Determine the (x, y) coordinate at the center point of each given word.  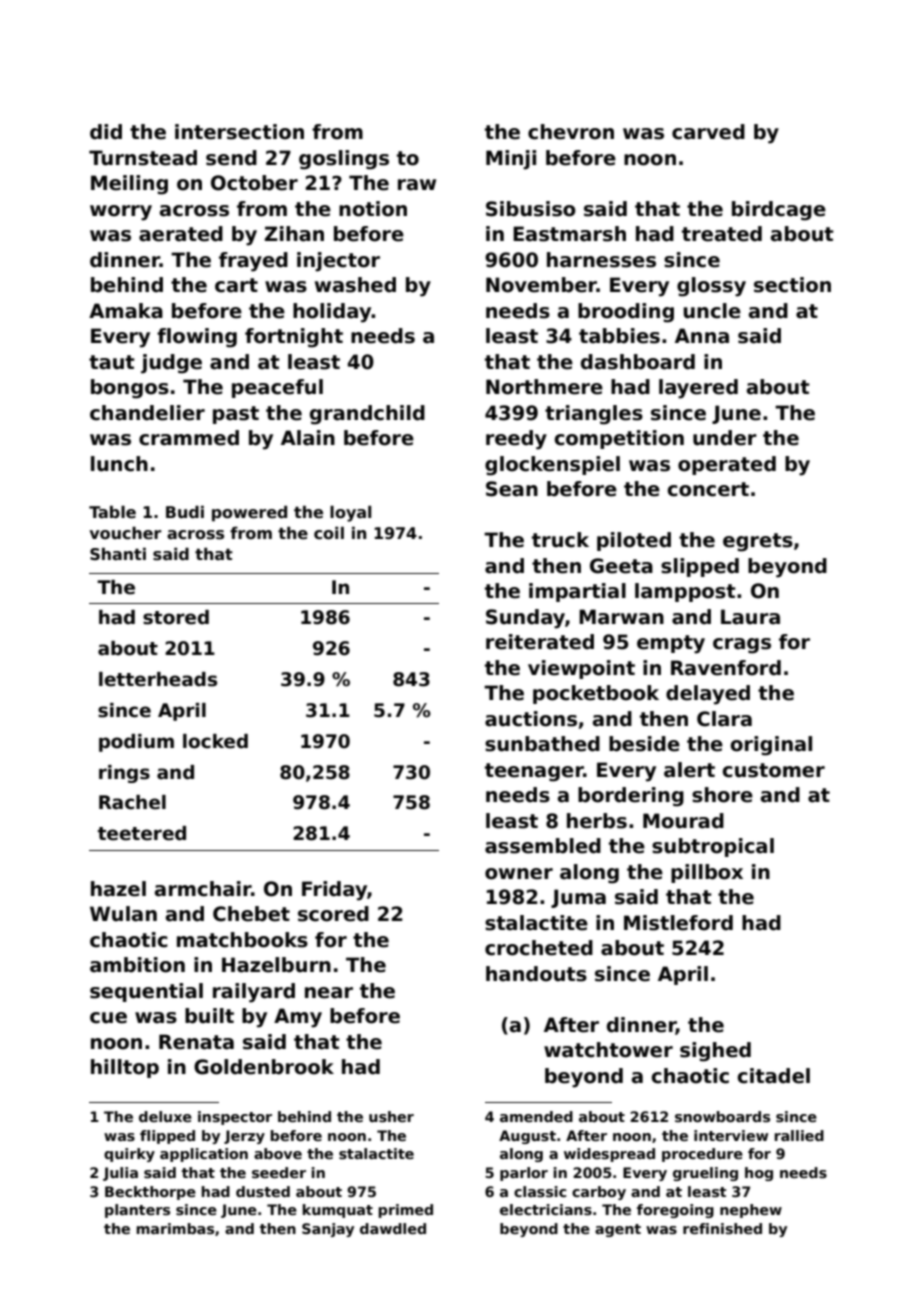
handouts (536, 974)
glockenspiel (552, 466)
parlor (524, 1174)
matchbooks (242, 940)
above (278, 1153)
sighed (715, 1052)
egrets (758, 542)
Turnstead (143, 158)
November (541, 285)
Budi (185, 511)
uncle (712, 311)
